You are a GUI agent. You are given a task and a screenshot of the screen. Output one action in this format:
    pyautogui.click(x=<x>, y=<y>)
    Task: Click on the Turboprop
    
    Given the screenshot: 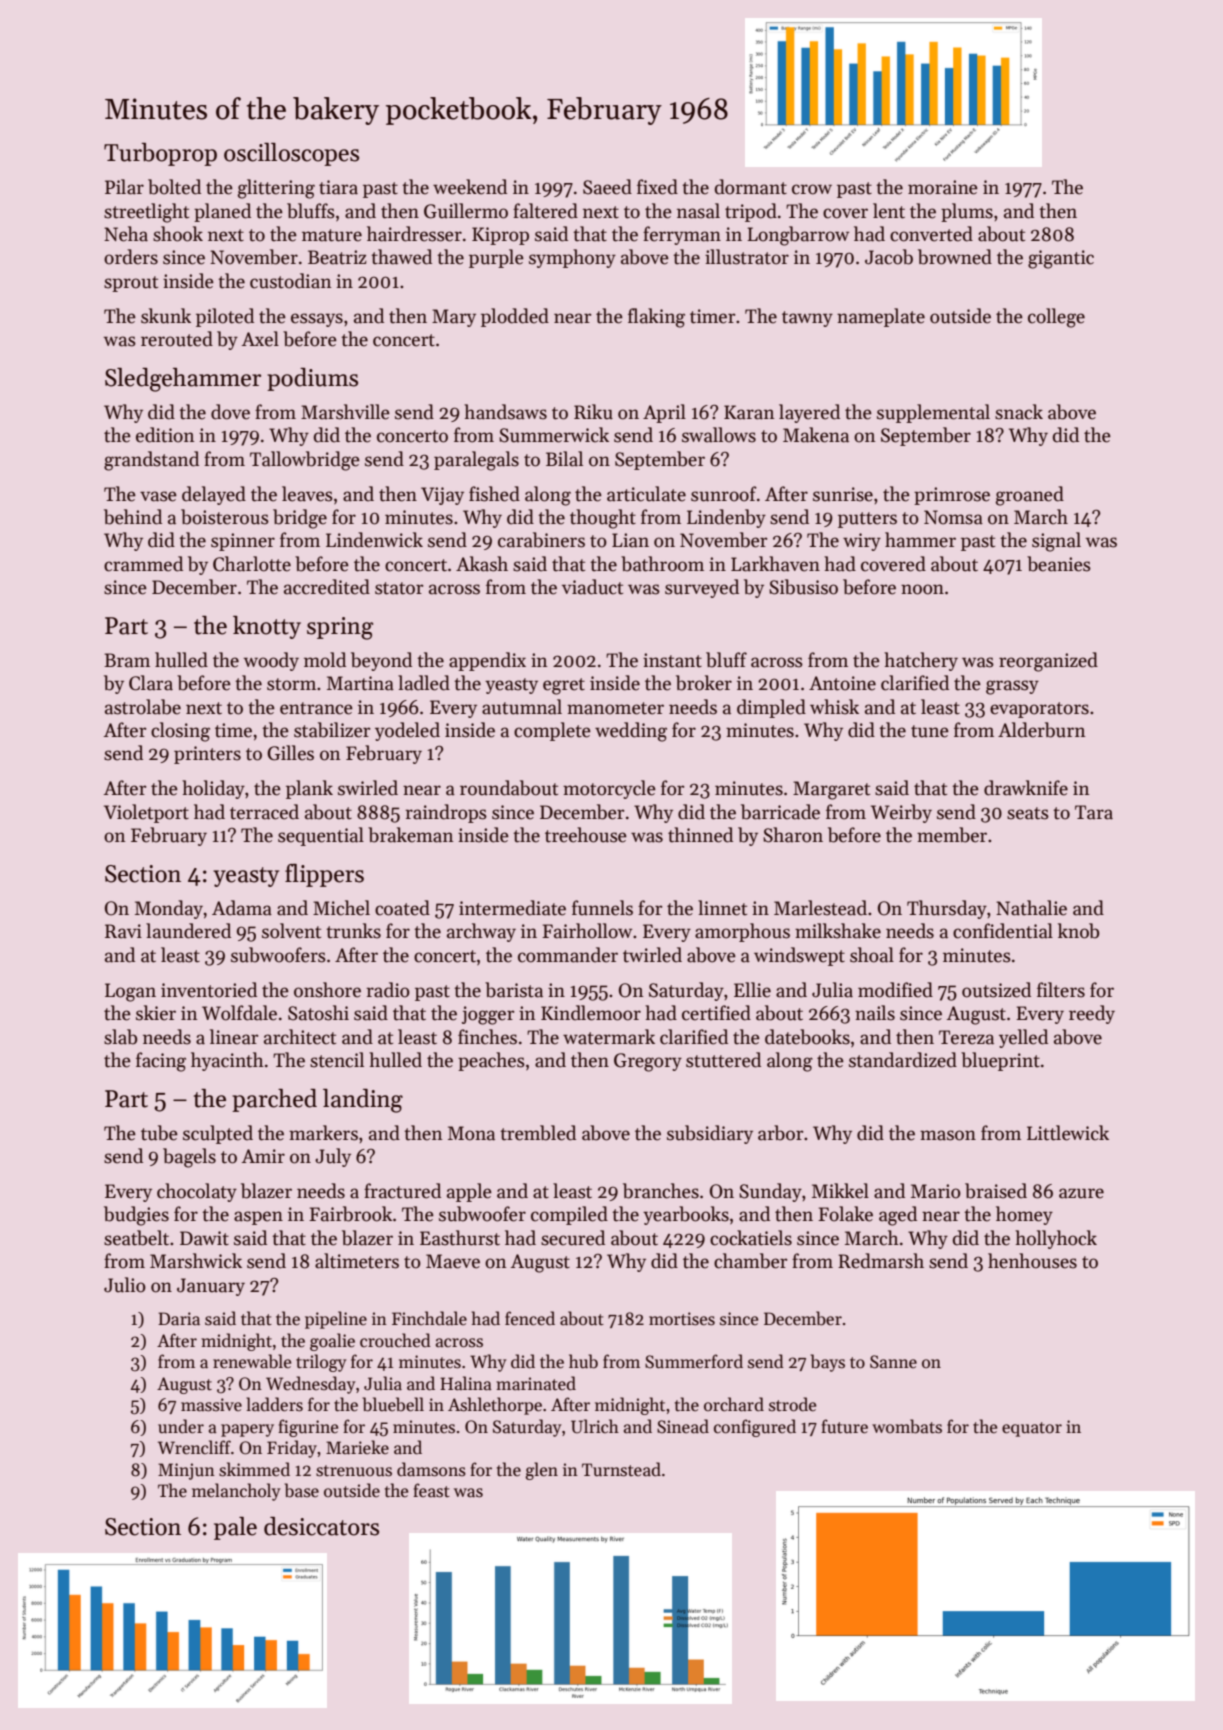 What is the action you would take?
    pyautogui.click(x=160, y=154)
